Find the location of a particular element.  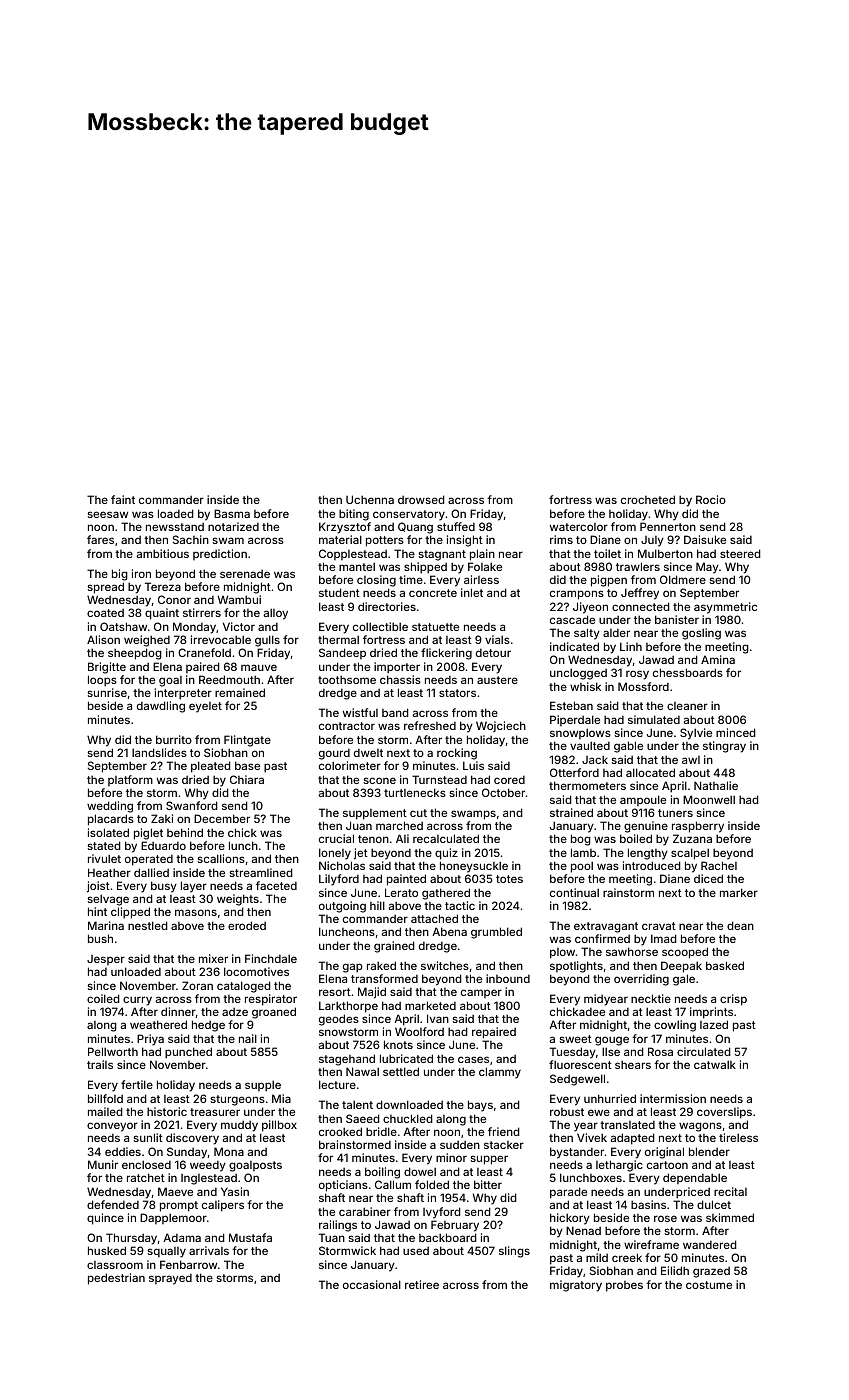

Heather is located at coordinates (109, 872).
